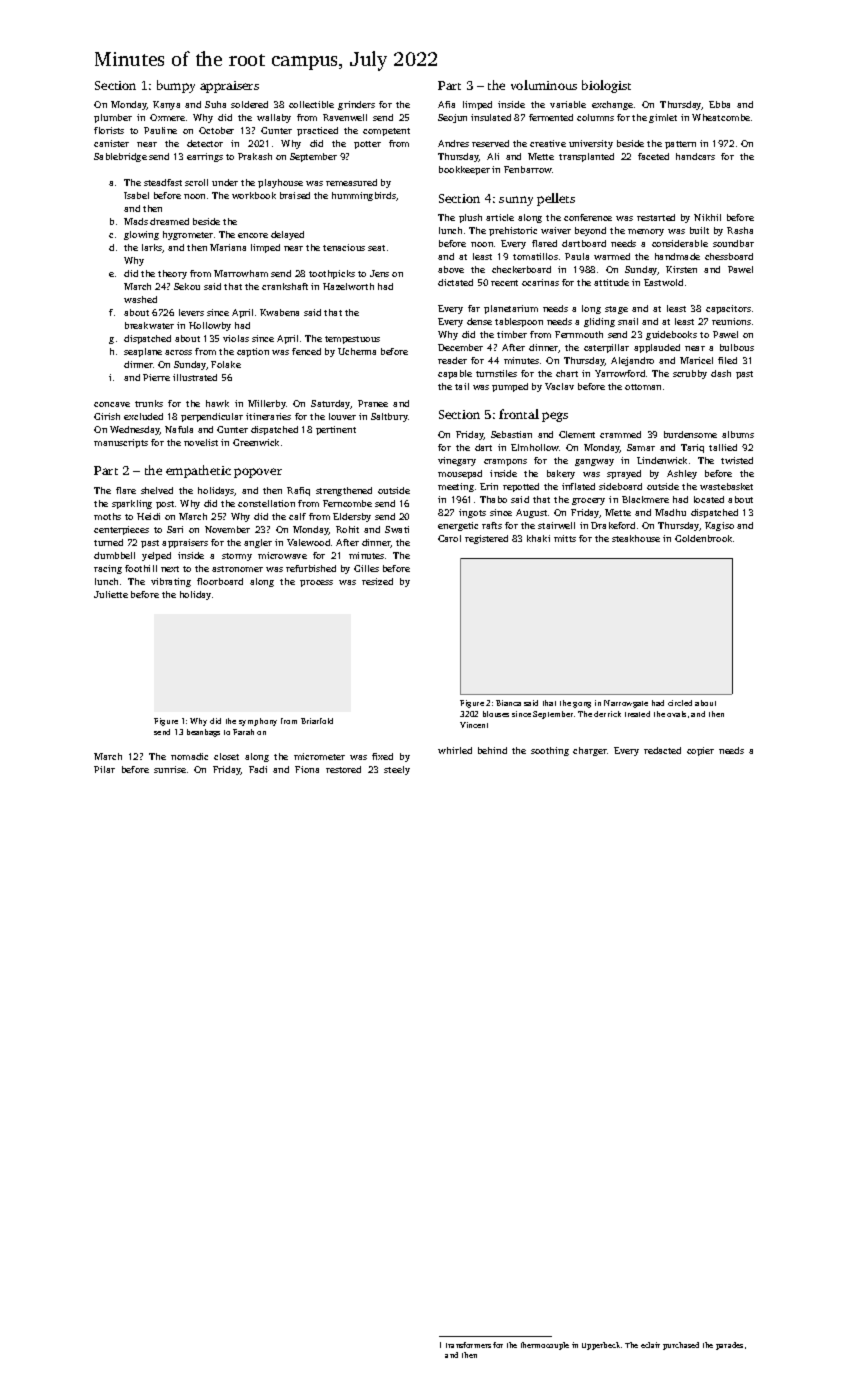 This image has height=1400, width=849. Describe the element at coordinates (606, 86) in the image. I see `biologist` at that location.
